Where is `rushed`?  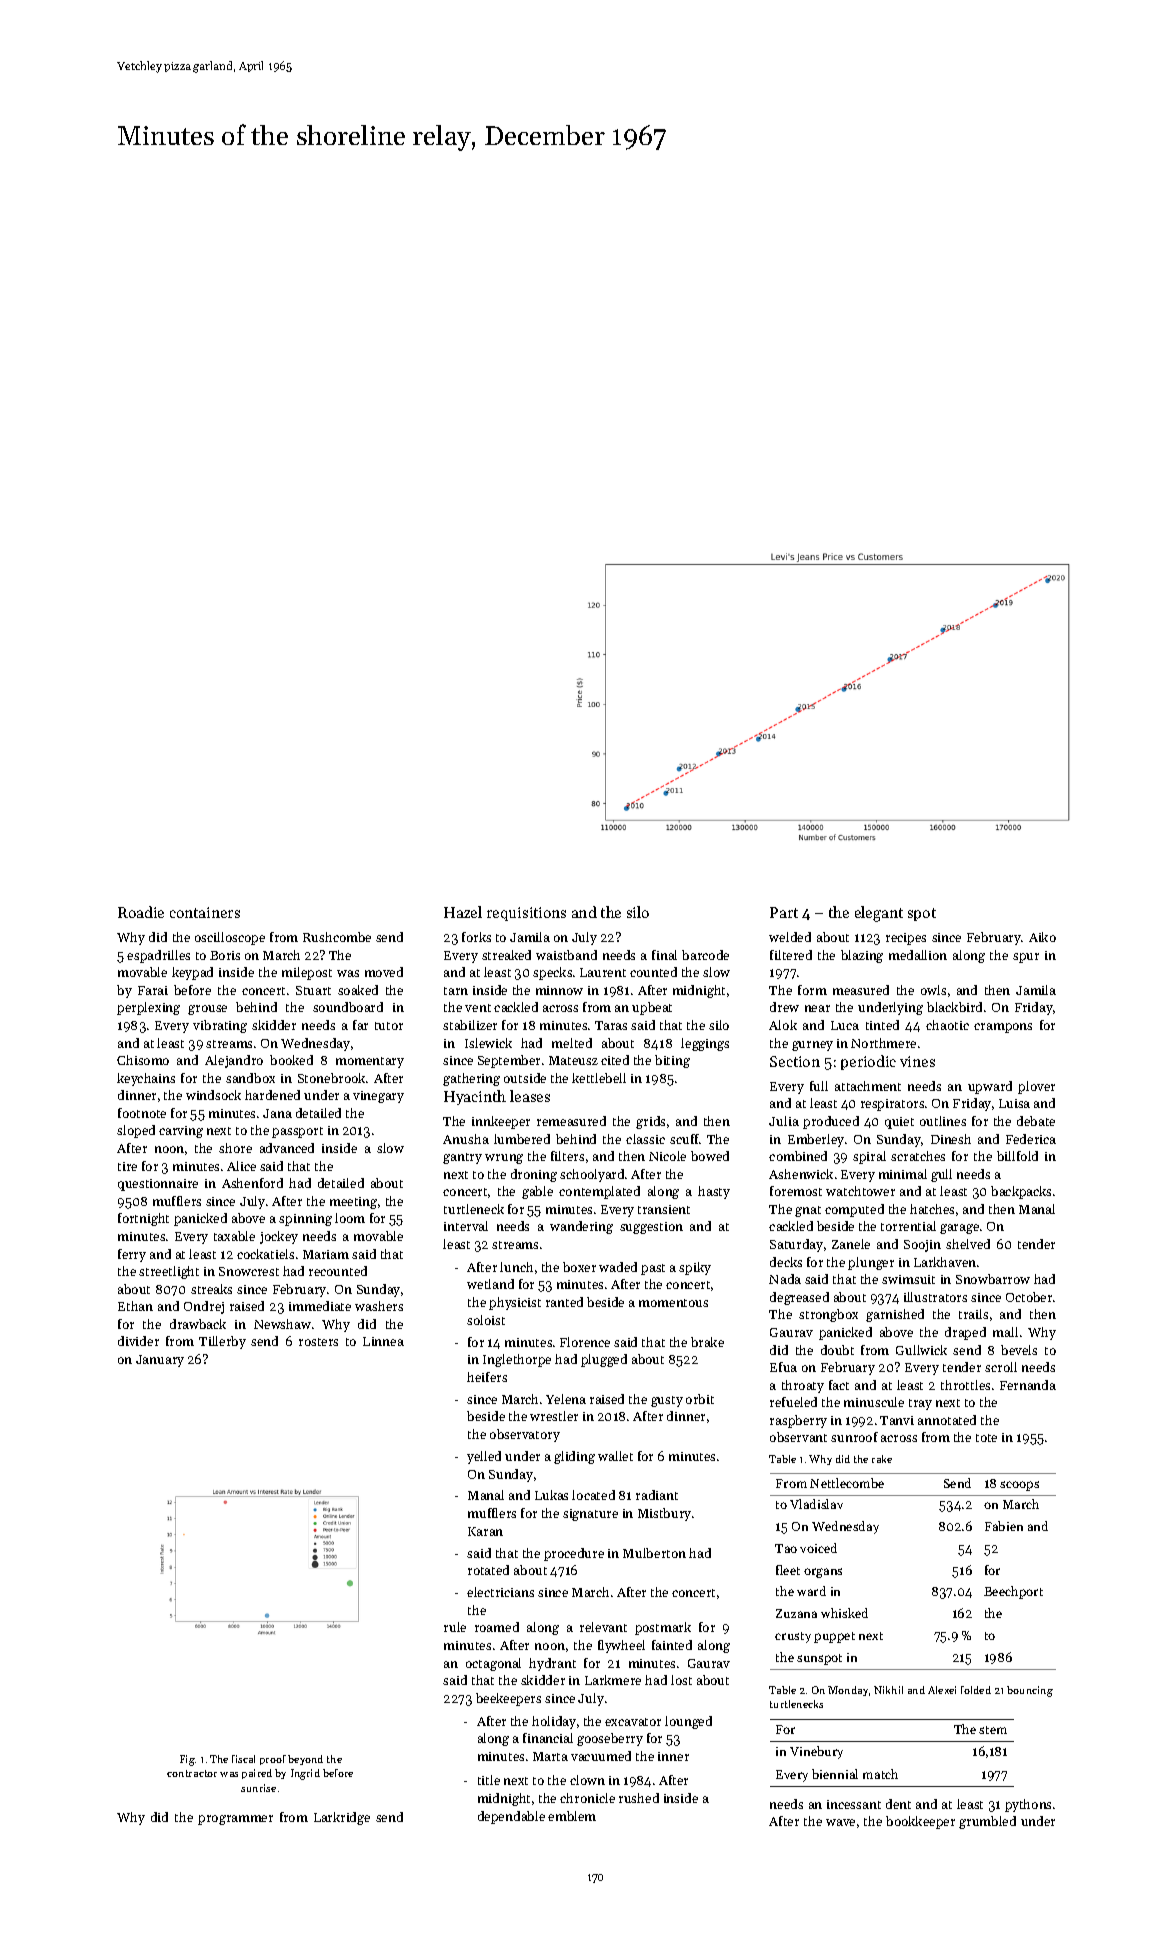
rushed is located at coordinates (639, 1798).
